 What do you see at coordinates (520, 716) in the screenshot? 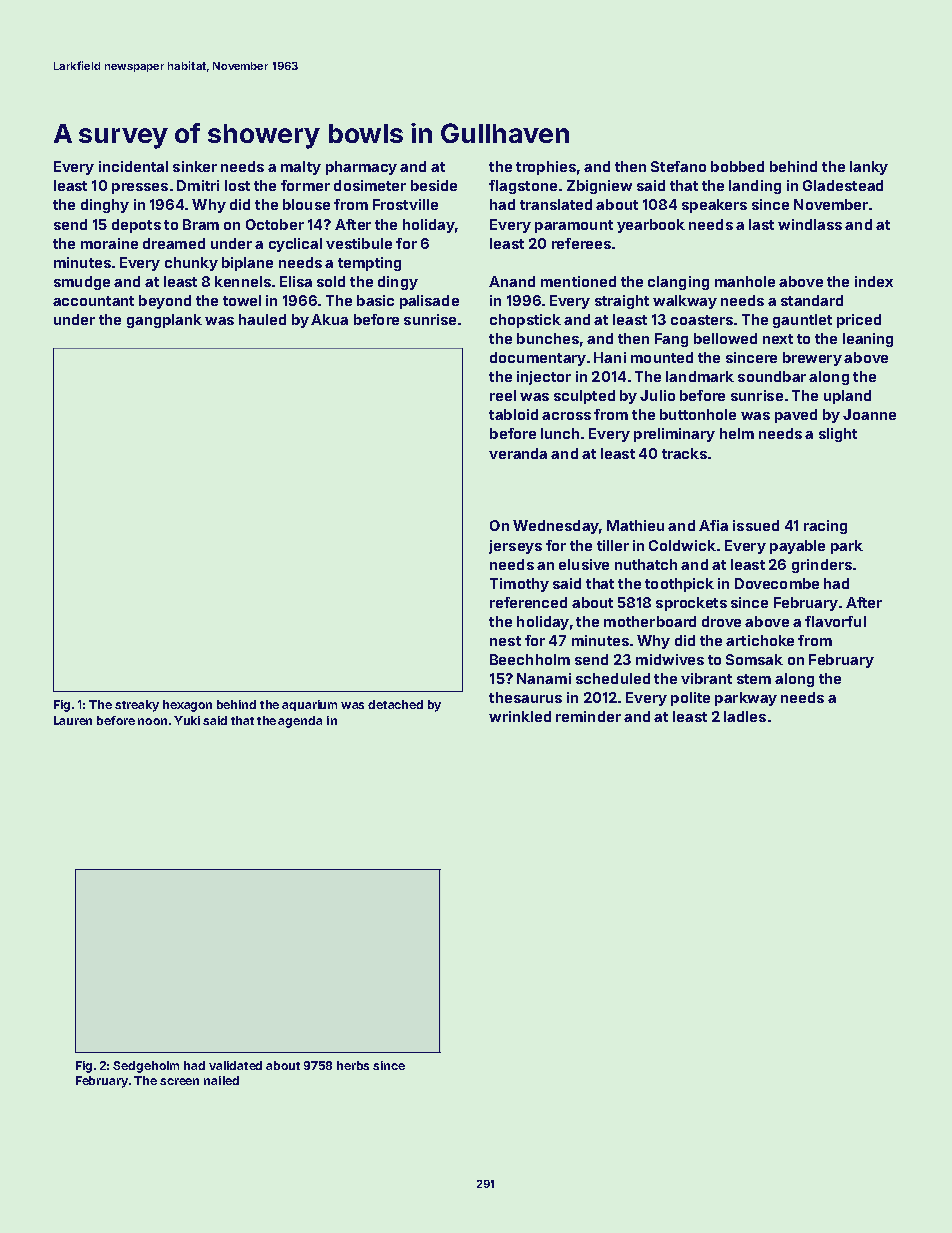
I see `wrinkled` at bounding box center [520, 716].
